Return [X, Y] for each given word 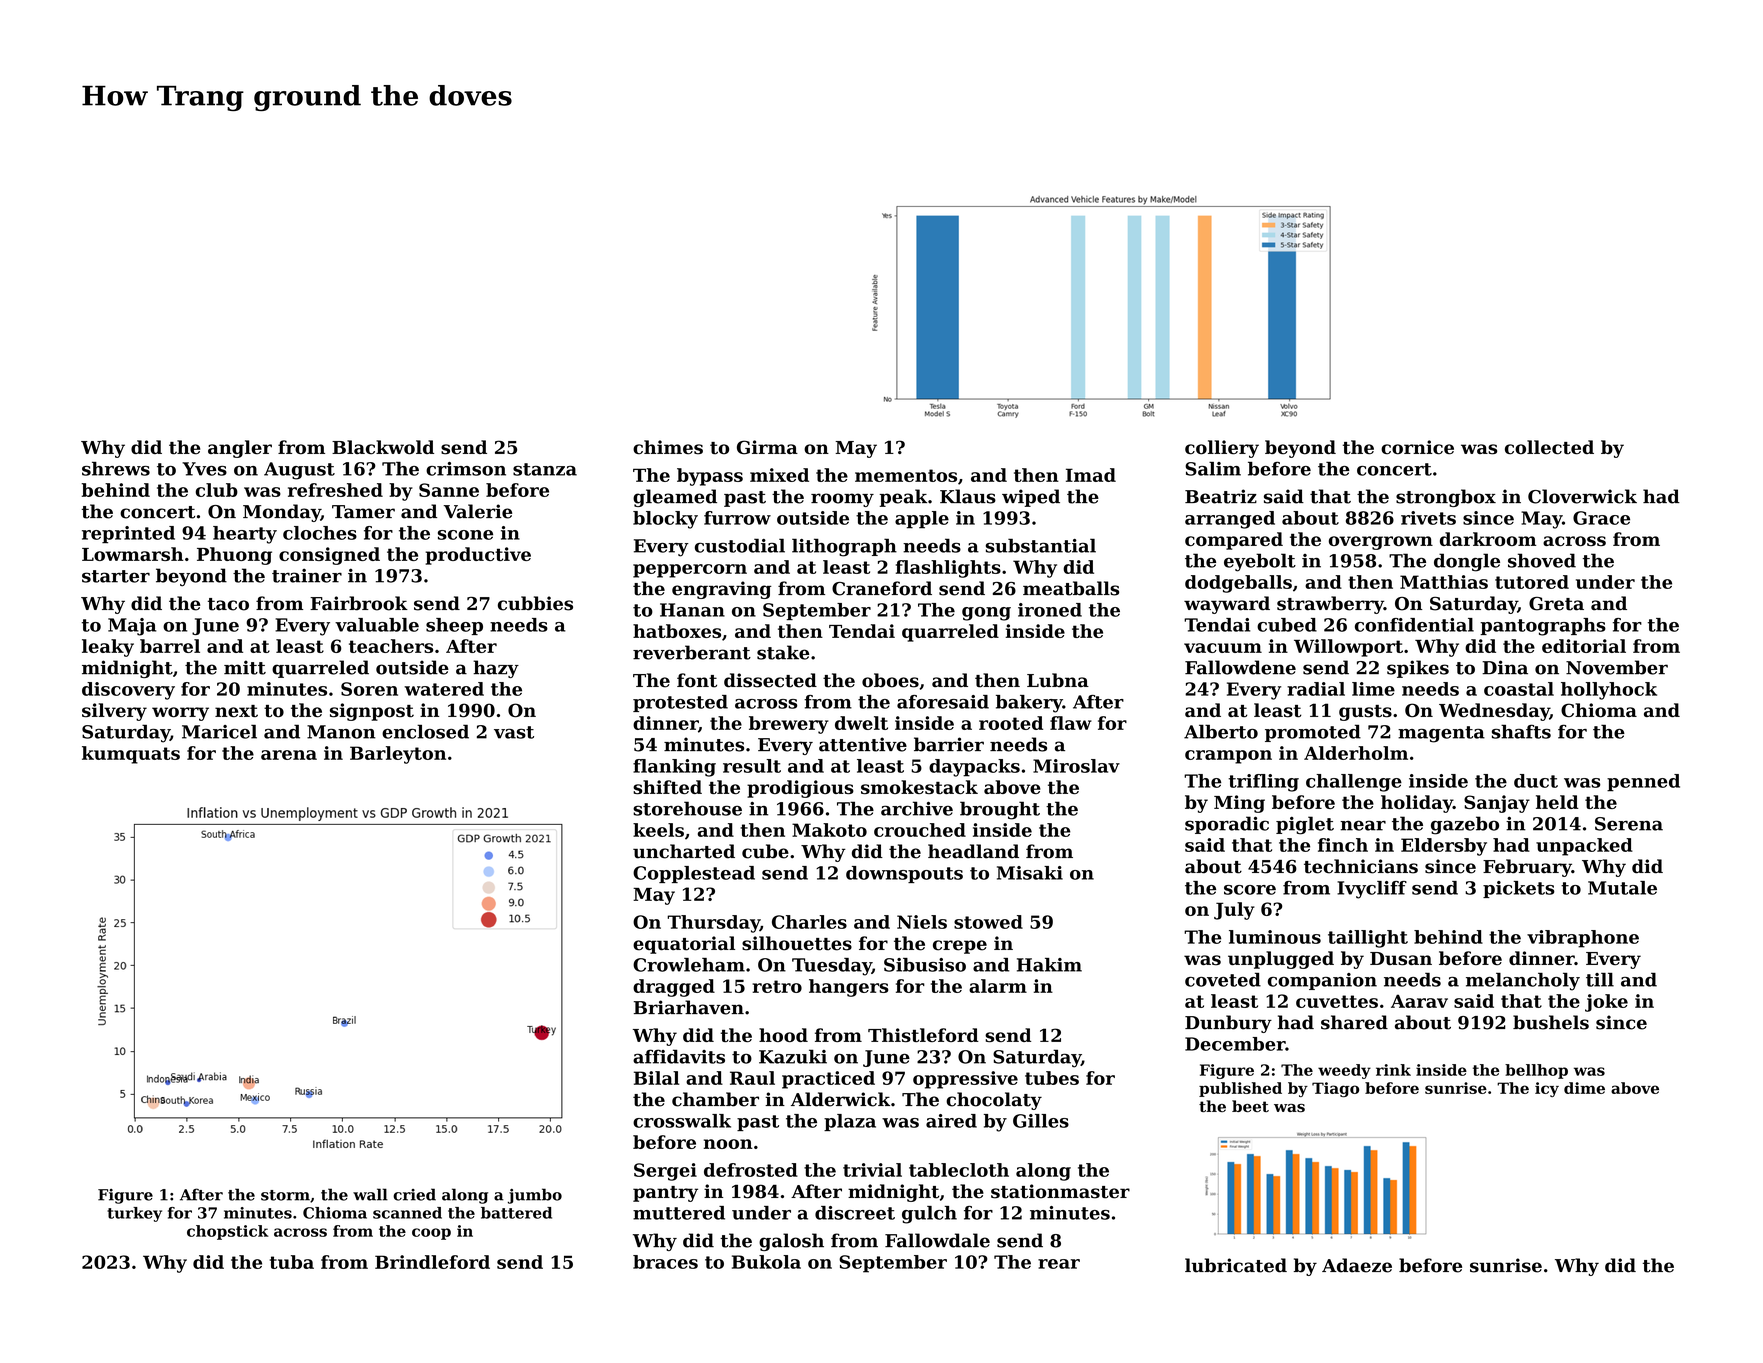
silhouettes [797, 943]
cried [414, 1194]
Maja [132, 627]
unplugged [1281, 960]
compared [1234, 541]
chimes [668, 447]
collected [1549, 447]
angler [240, 449]
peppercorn [690, 571]
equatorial [684, 945]
